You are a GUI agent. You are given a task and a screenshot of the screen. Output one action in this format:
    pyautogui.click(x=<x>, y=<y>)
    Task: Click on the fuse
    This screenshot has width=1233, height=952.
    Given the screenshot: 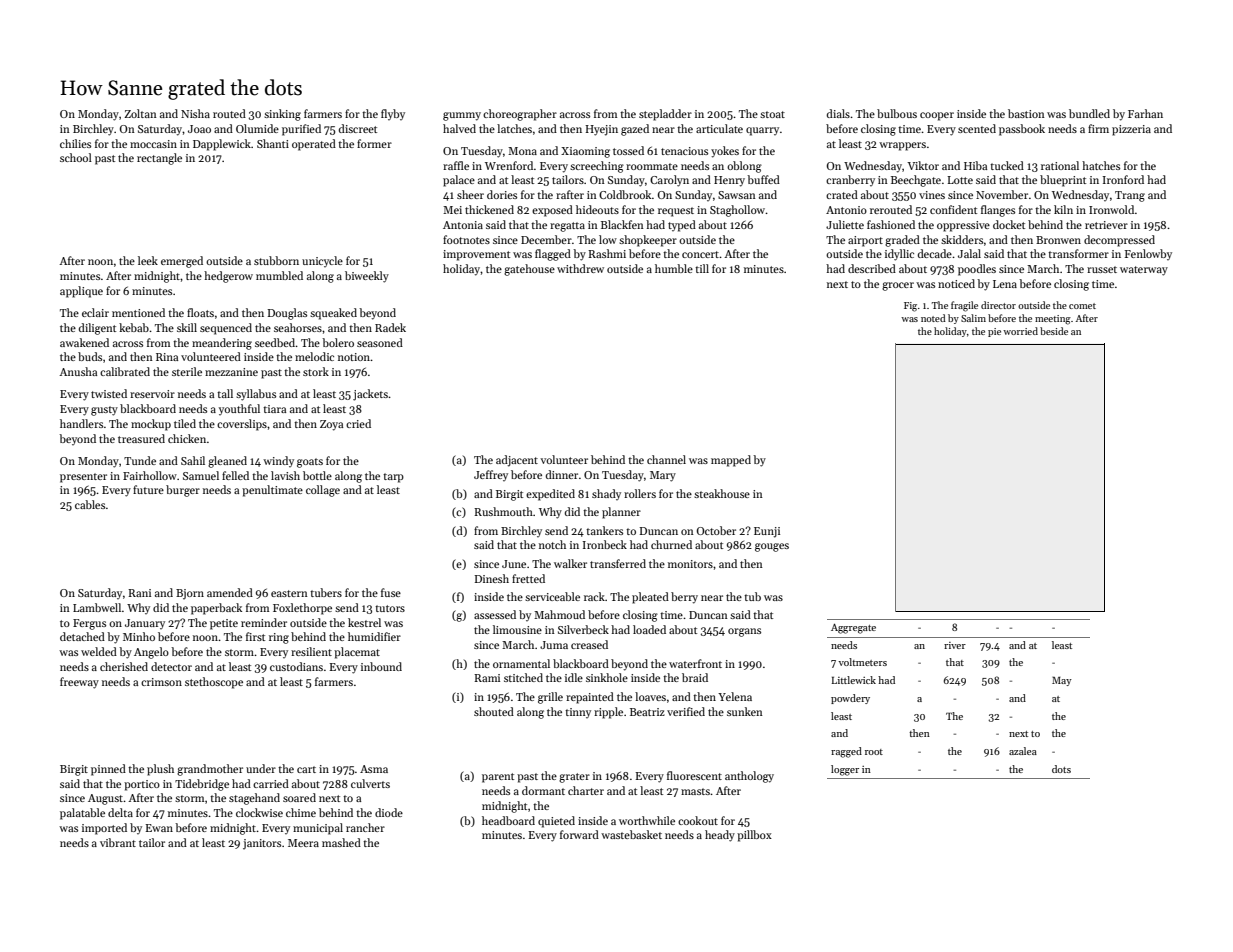 What is the action you would take?
    pyautogui.click(x=391, y=592)
